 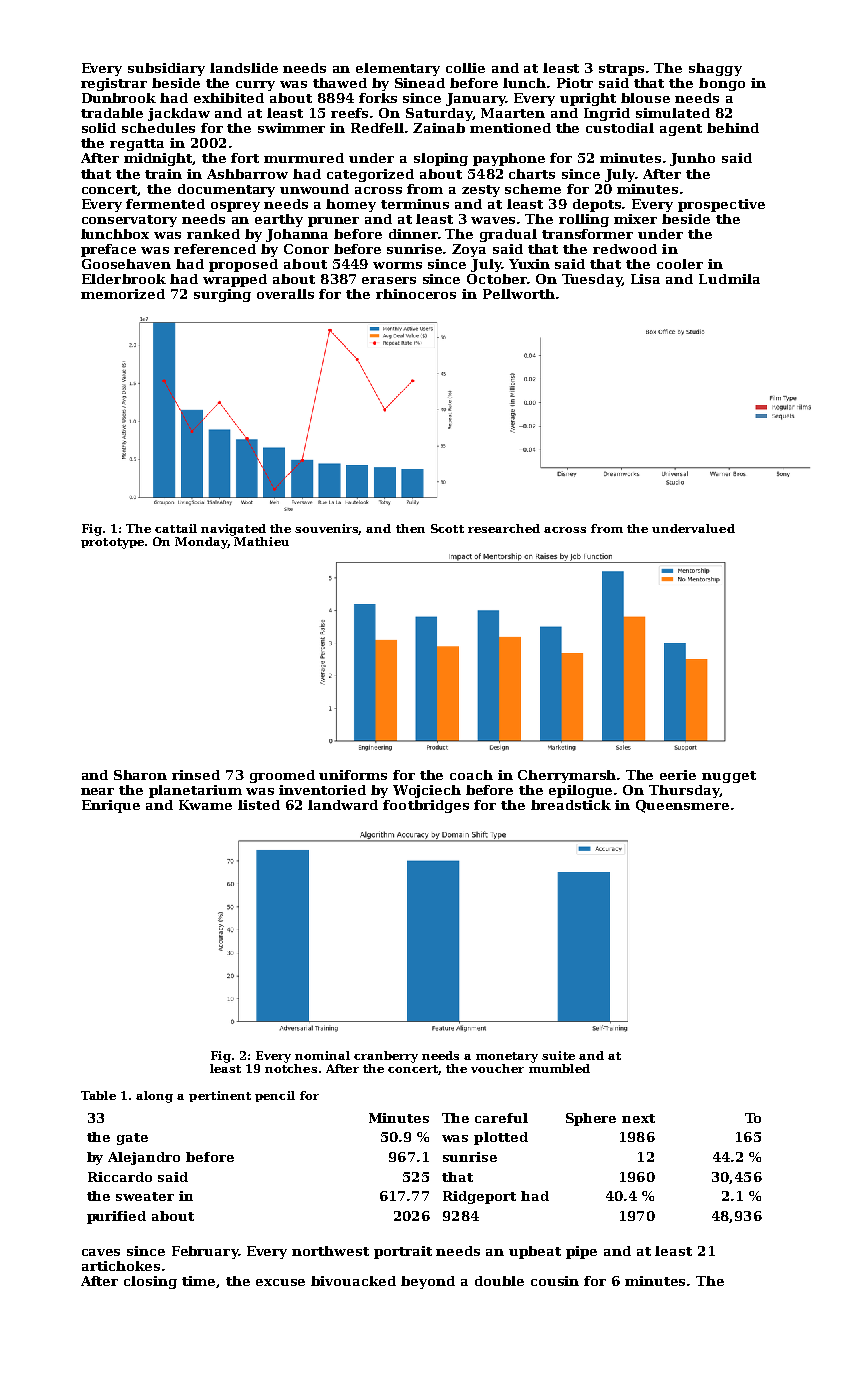 I want to click on near, so click(x=97, y=791).
